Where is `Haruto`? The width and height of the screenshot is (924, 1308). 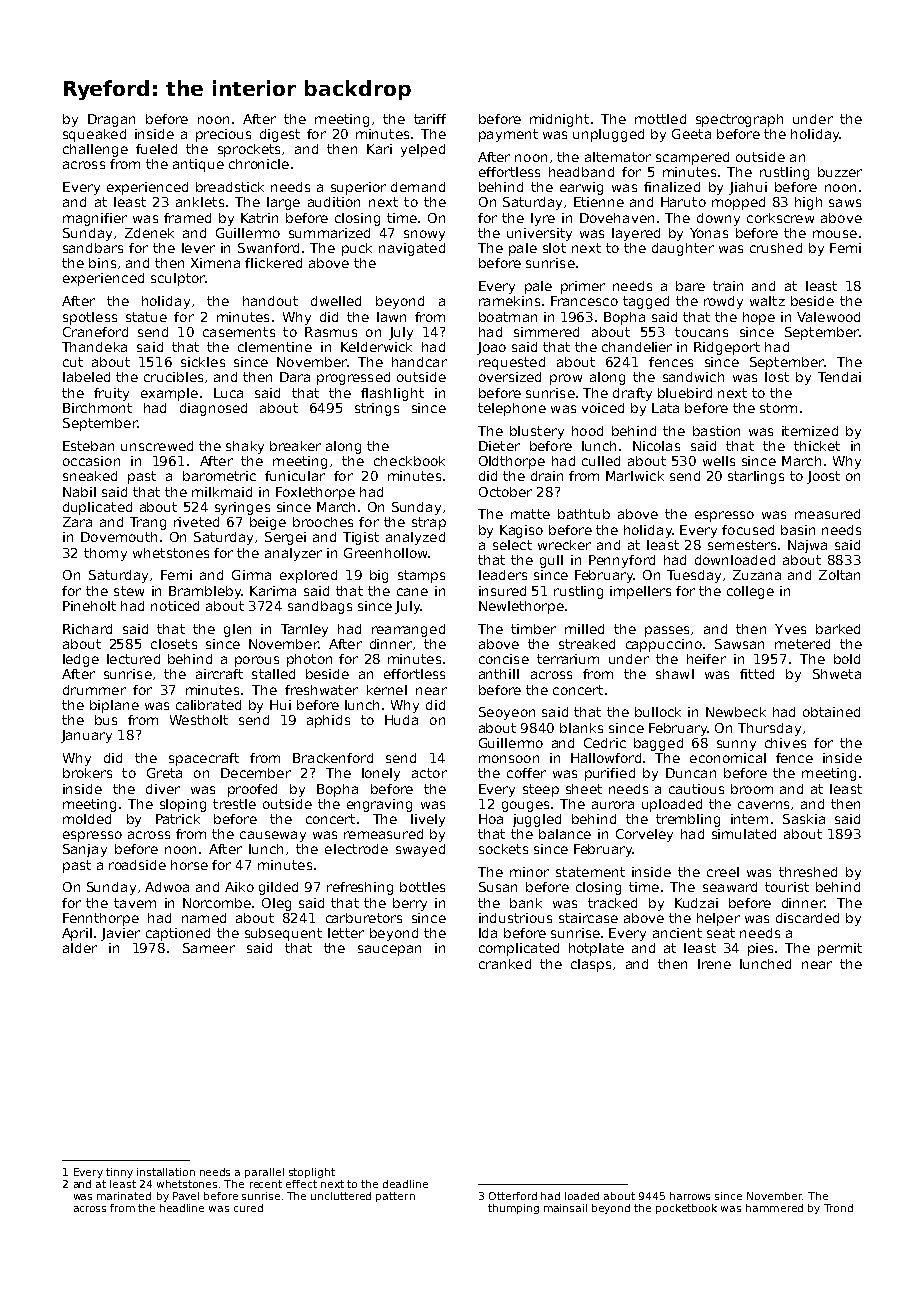
Haruto is located at coordinates (683, 202).
